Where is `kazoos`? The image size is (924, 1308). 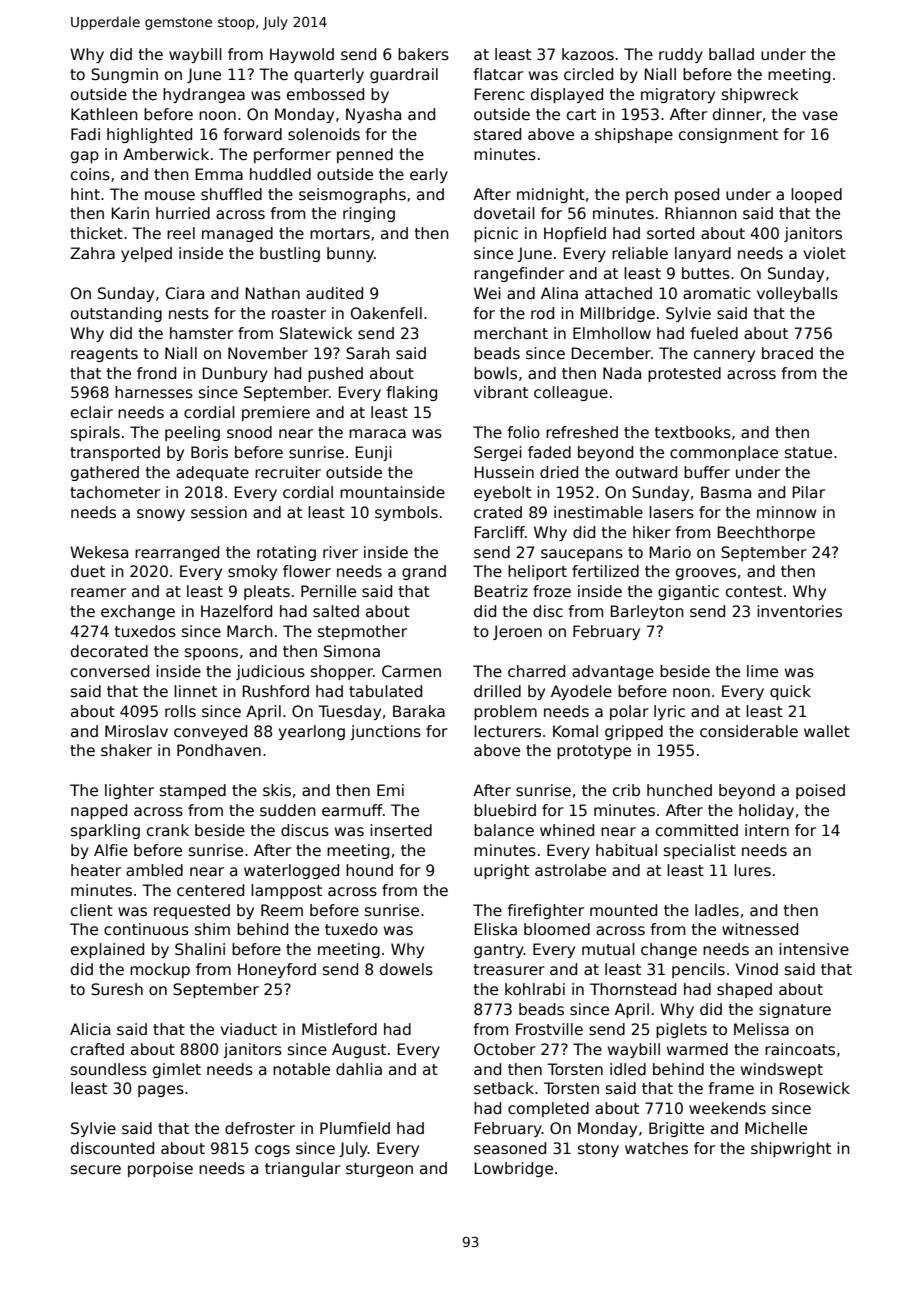
kazoos is located at coordinates (588, 54).
